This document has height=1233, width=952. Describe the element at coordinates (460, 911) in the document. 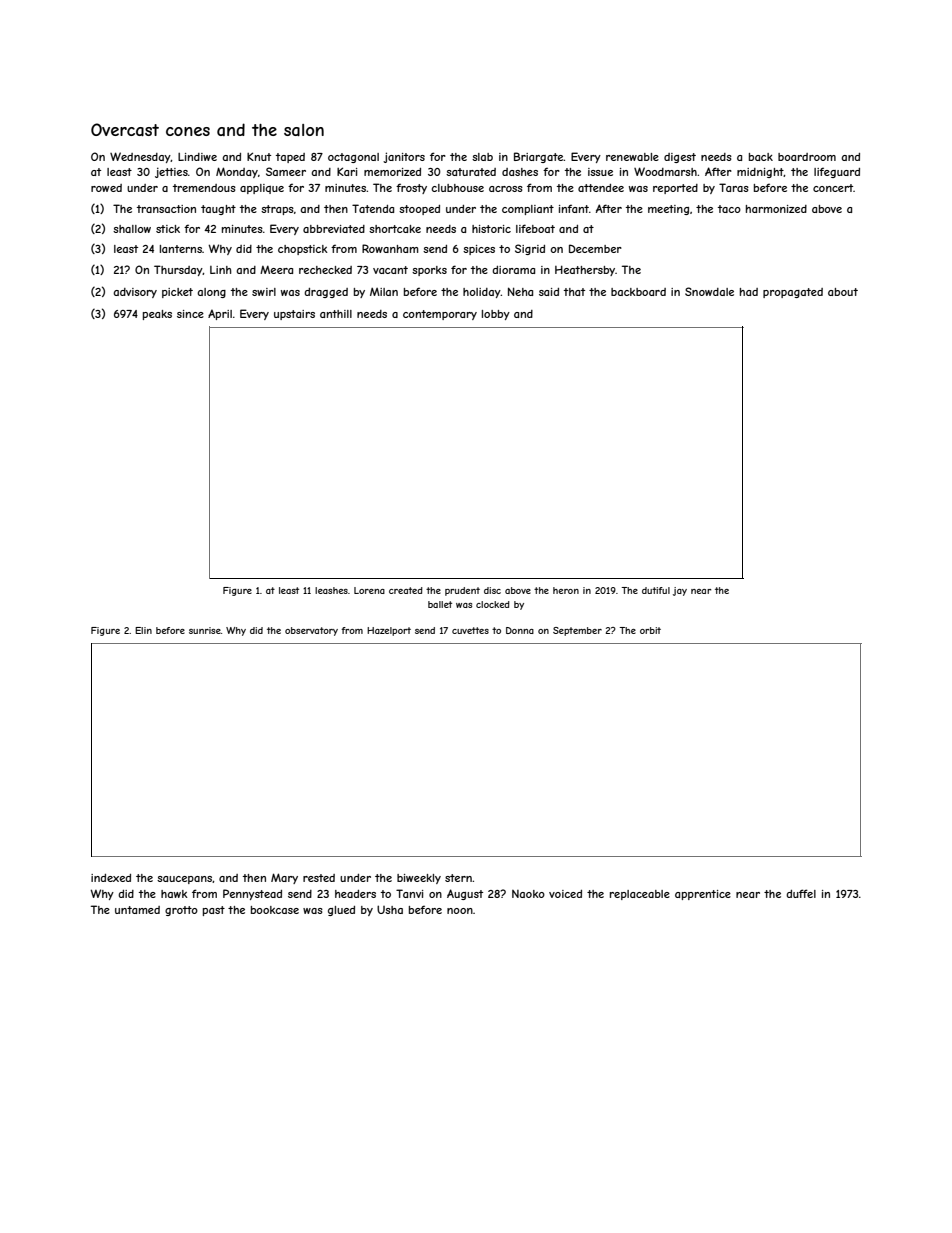

I see `noon` at that location.
